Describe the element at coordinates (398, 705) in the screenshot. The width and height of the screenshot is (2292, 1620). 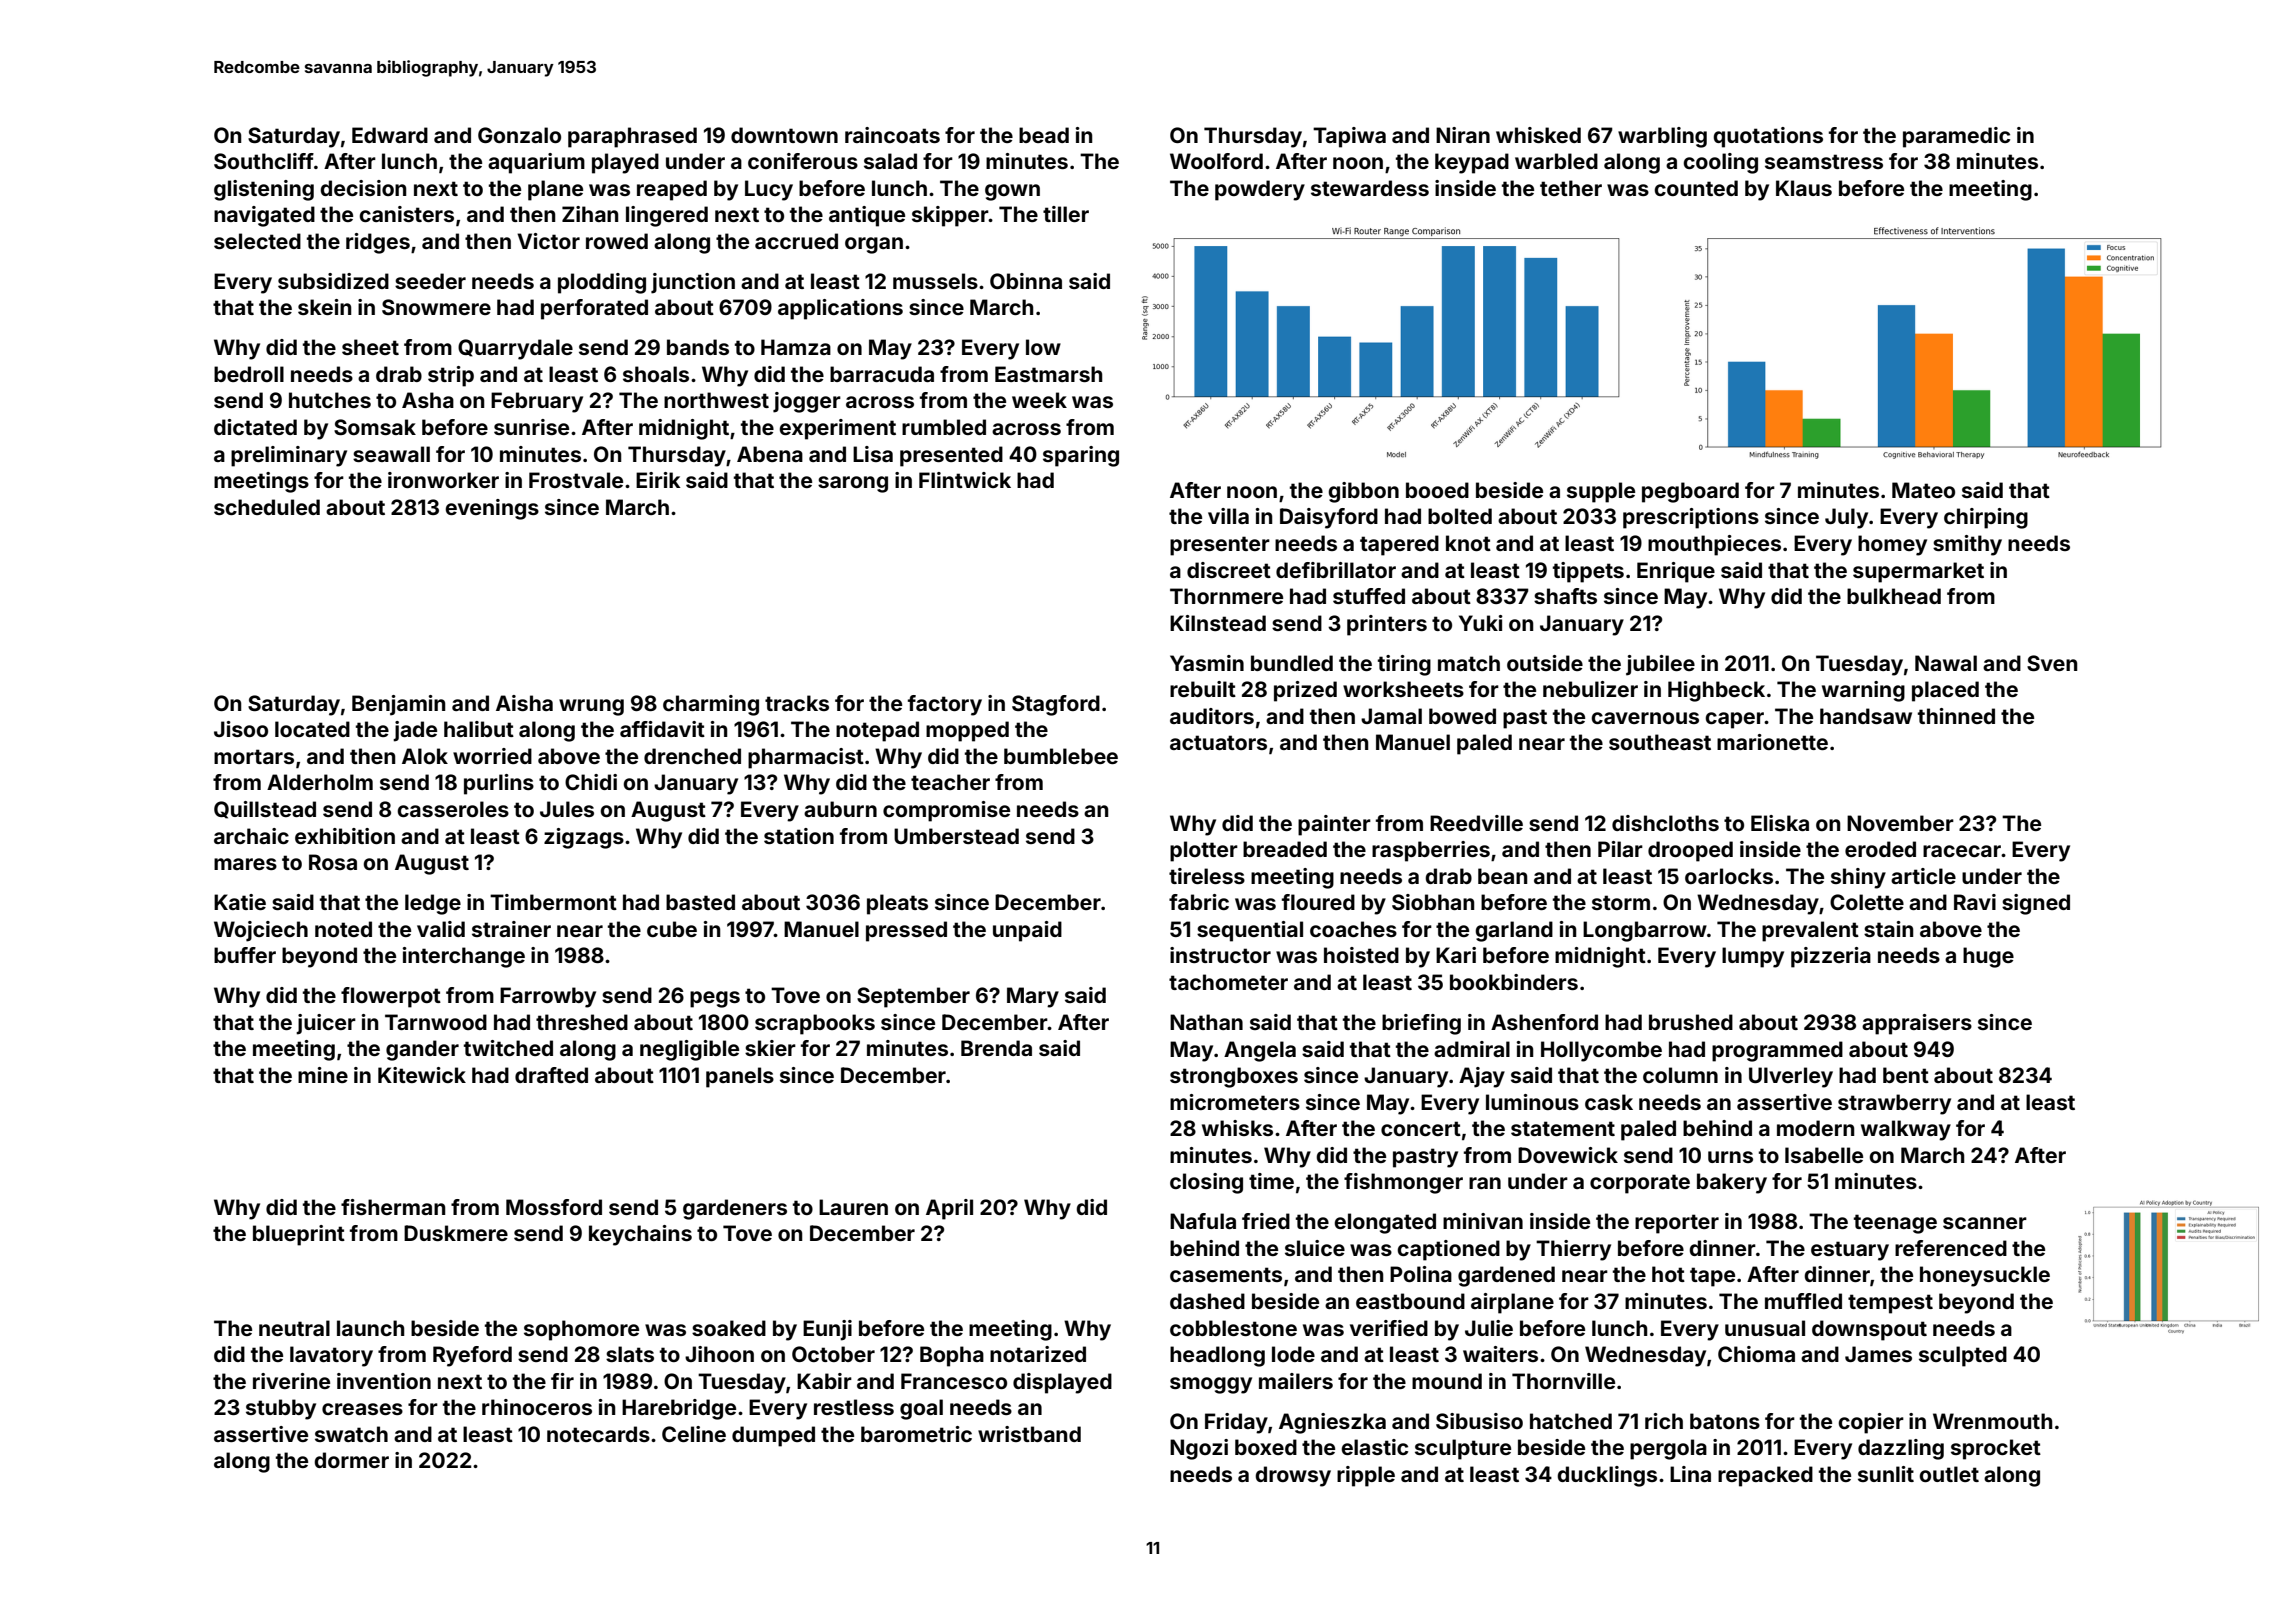
I see `Benjamin` at that location.
